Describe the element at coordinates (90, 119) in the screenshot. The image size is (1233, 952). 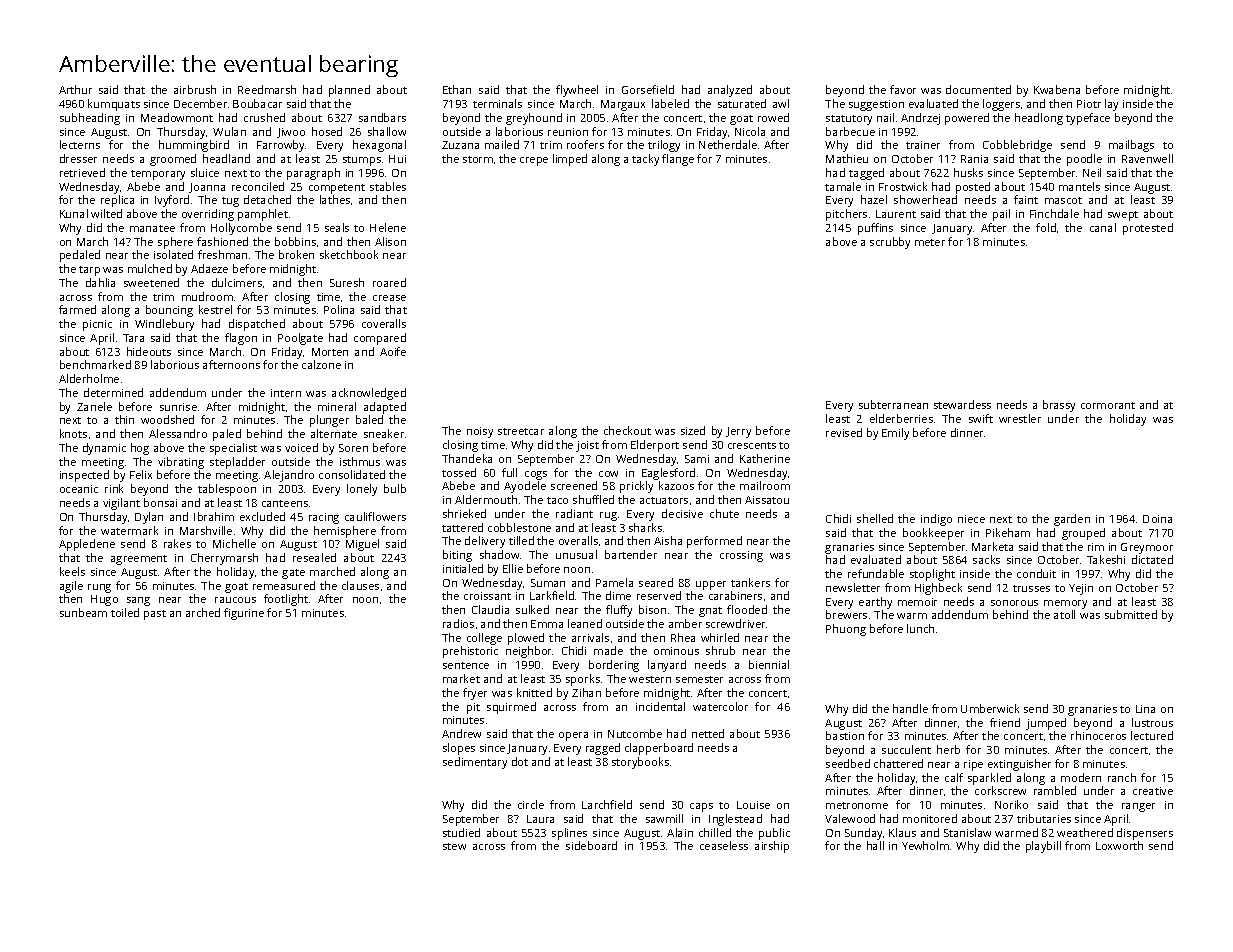
I see `subheading` at that location.
